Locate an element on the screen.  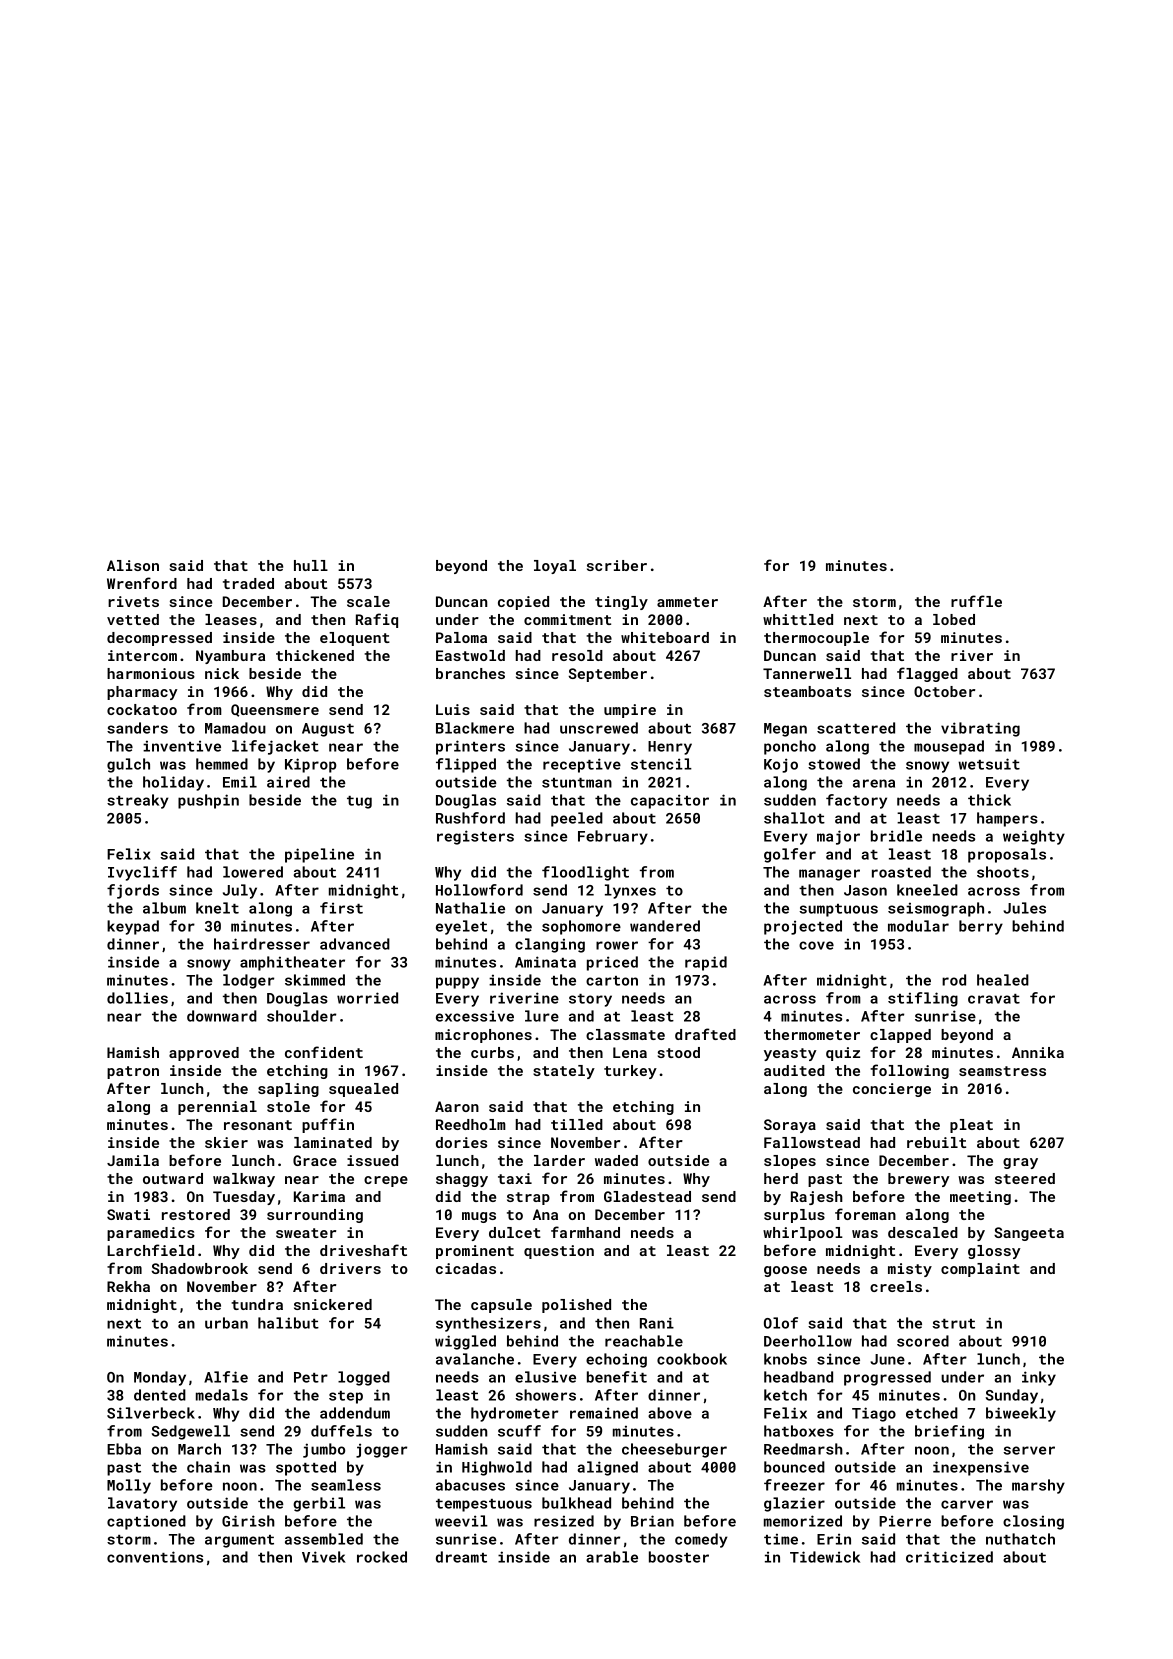
scriber is located at coordinates (617, 565).
